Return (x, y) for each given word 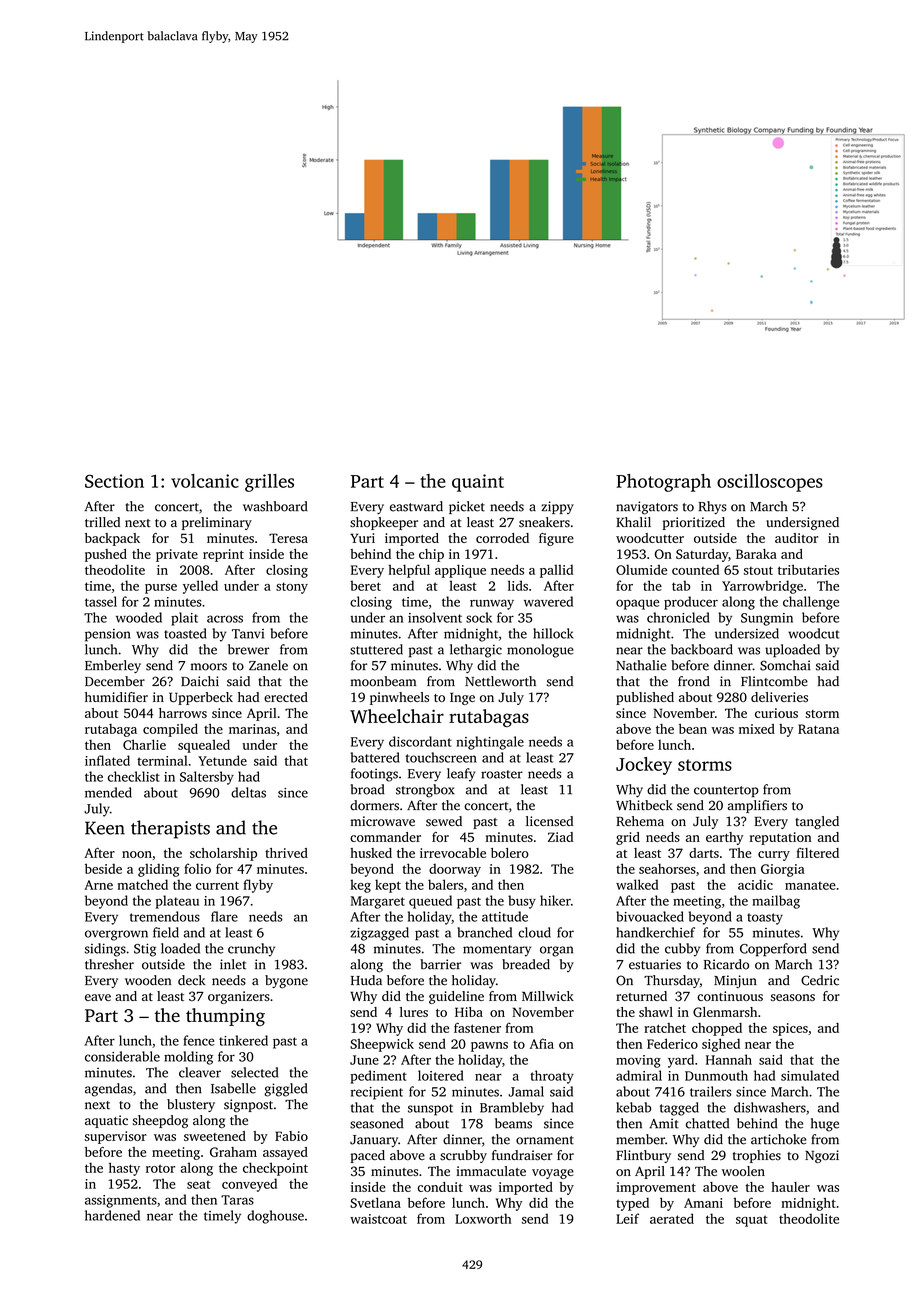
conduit (440, 1187)
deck (191, 980)
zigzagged (379, 934)
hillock (553, 633)
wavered (548, 601)
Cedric (820, 980)
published (645, 698)
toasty (765, 919)
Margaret (378, 902)
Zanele (268, 665)
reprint (223, 555)
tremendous (165, 916)
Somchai (785, 665)
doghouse (275, 1217)
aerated (672, 1218)
